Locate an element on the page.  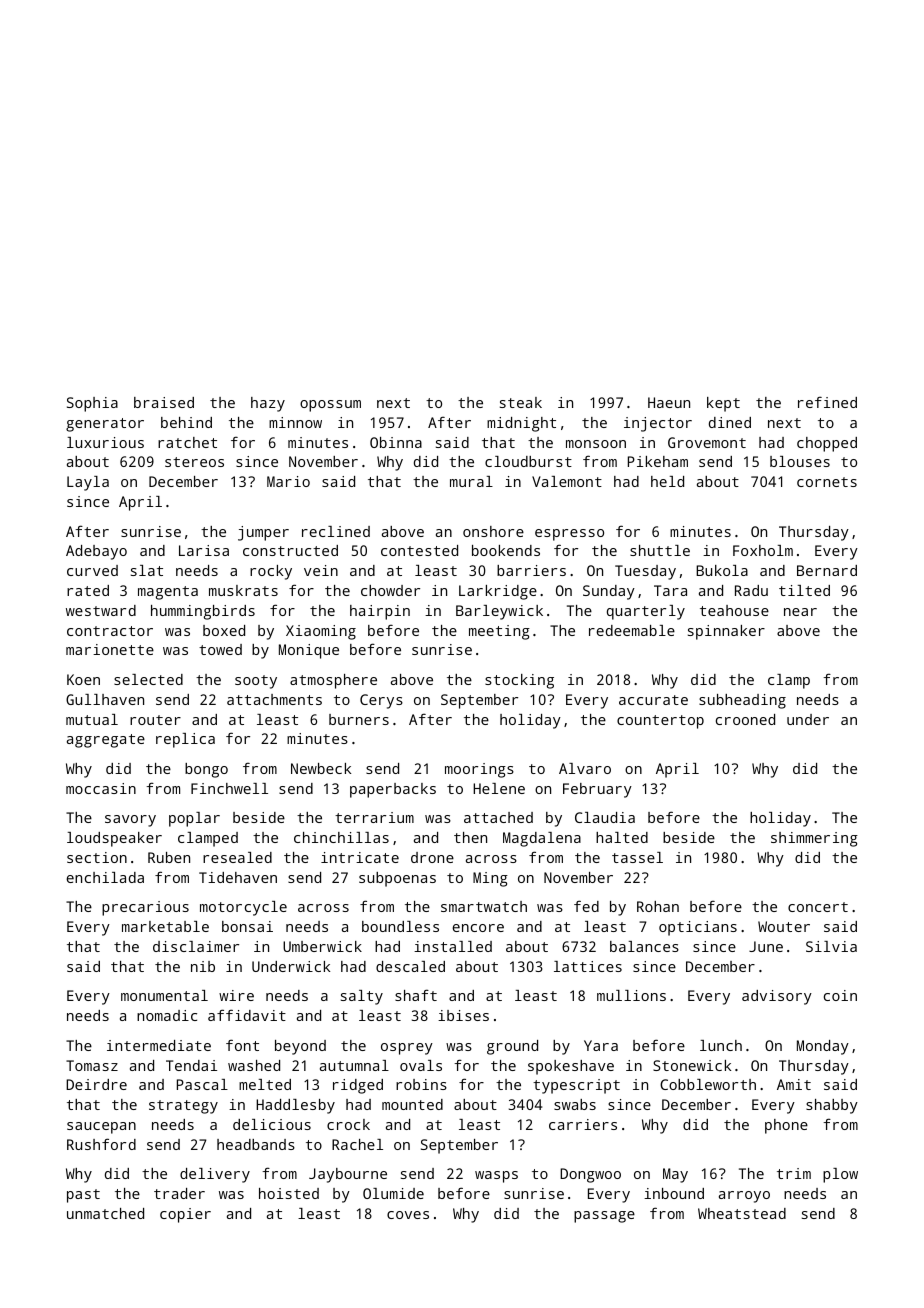
Adebayo is located at coordinates (96, 552).
